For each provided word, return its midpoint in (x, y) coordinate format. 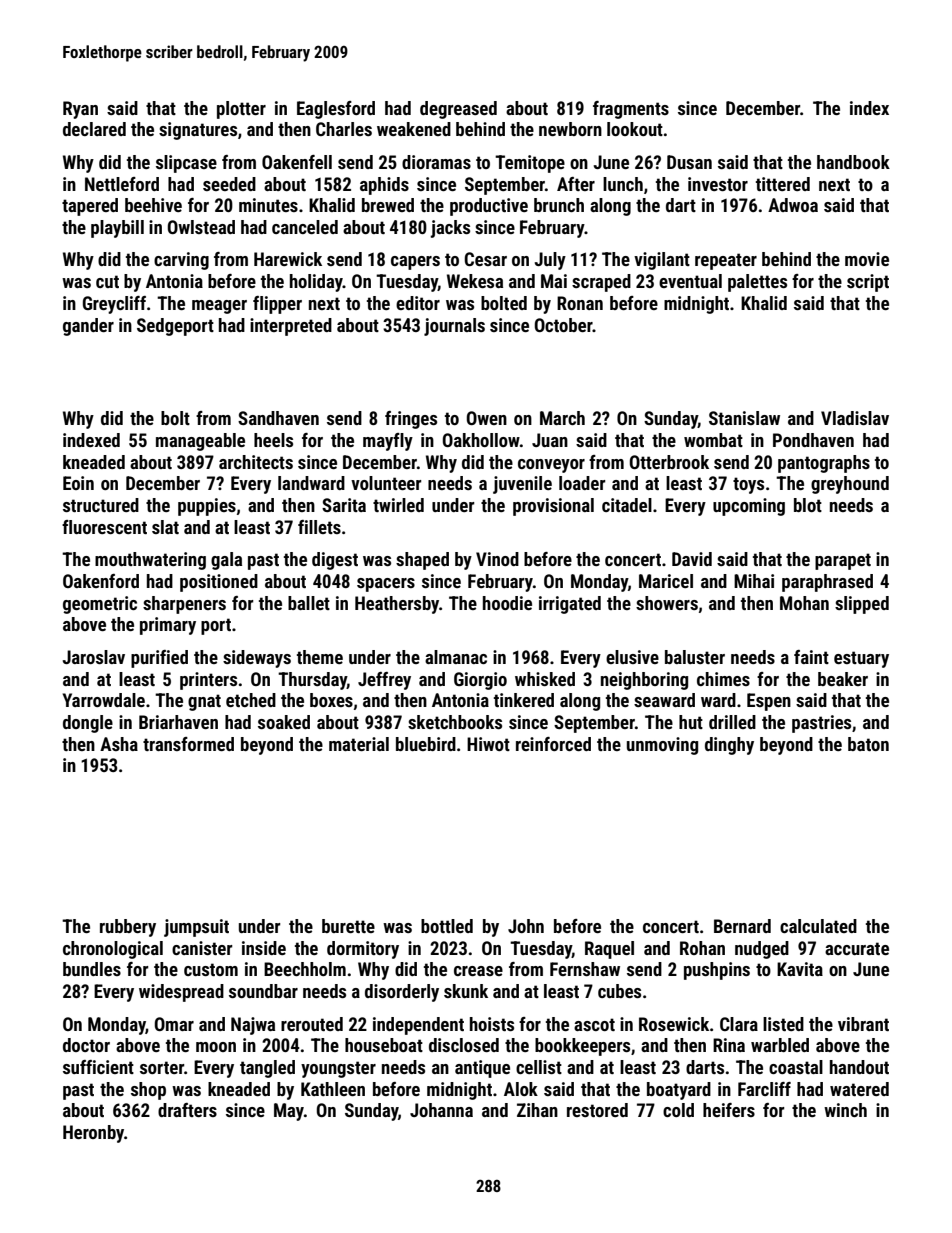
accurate (857, 948)
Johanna (441, 1110)
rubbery (128, 928)
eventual (690, 281)
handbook (853, 162)
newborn (570, 129)
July (550, 261)
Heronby (93, 1134)
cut (107, 281)
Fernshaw (585, 969)
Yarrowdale (104, 700)
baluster (695, 657)
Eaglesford (336, 110)
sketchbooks (455, 722)
